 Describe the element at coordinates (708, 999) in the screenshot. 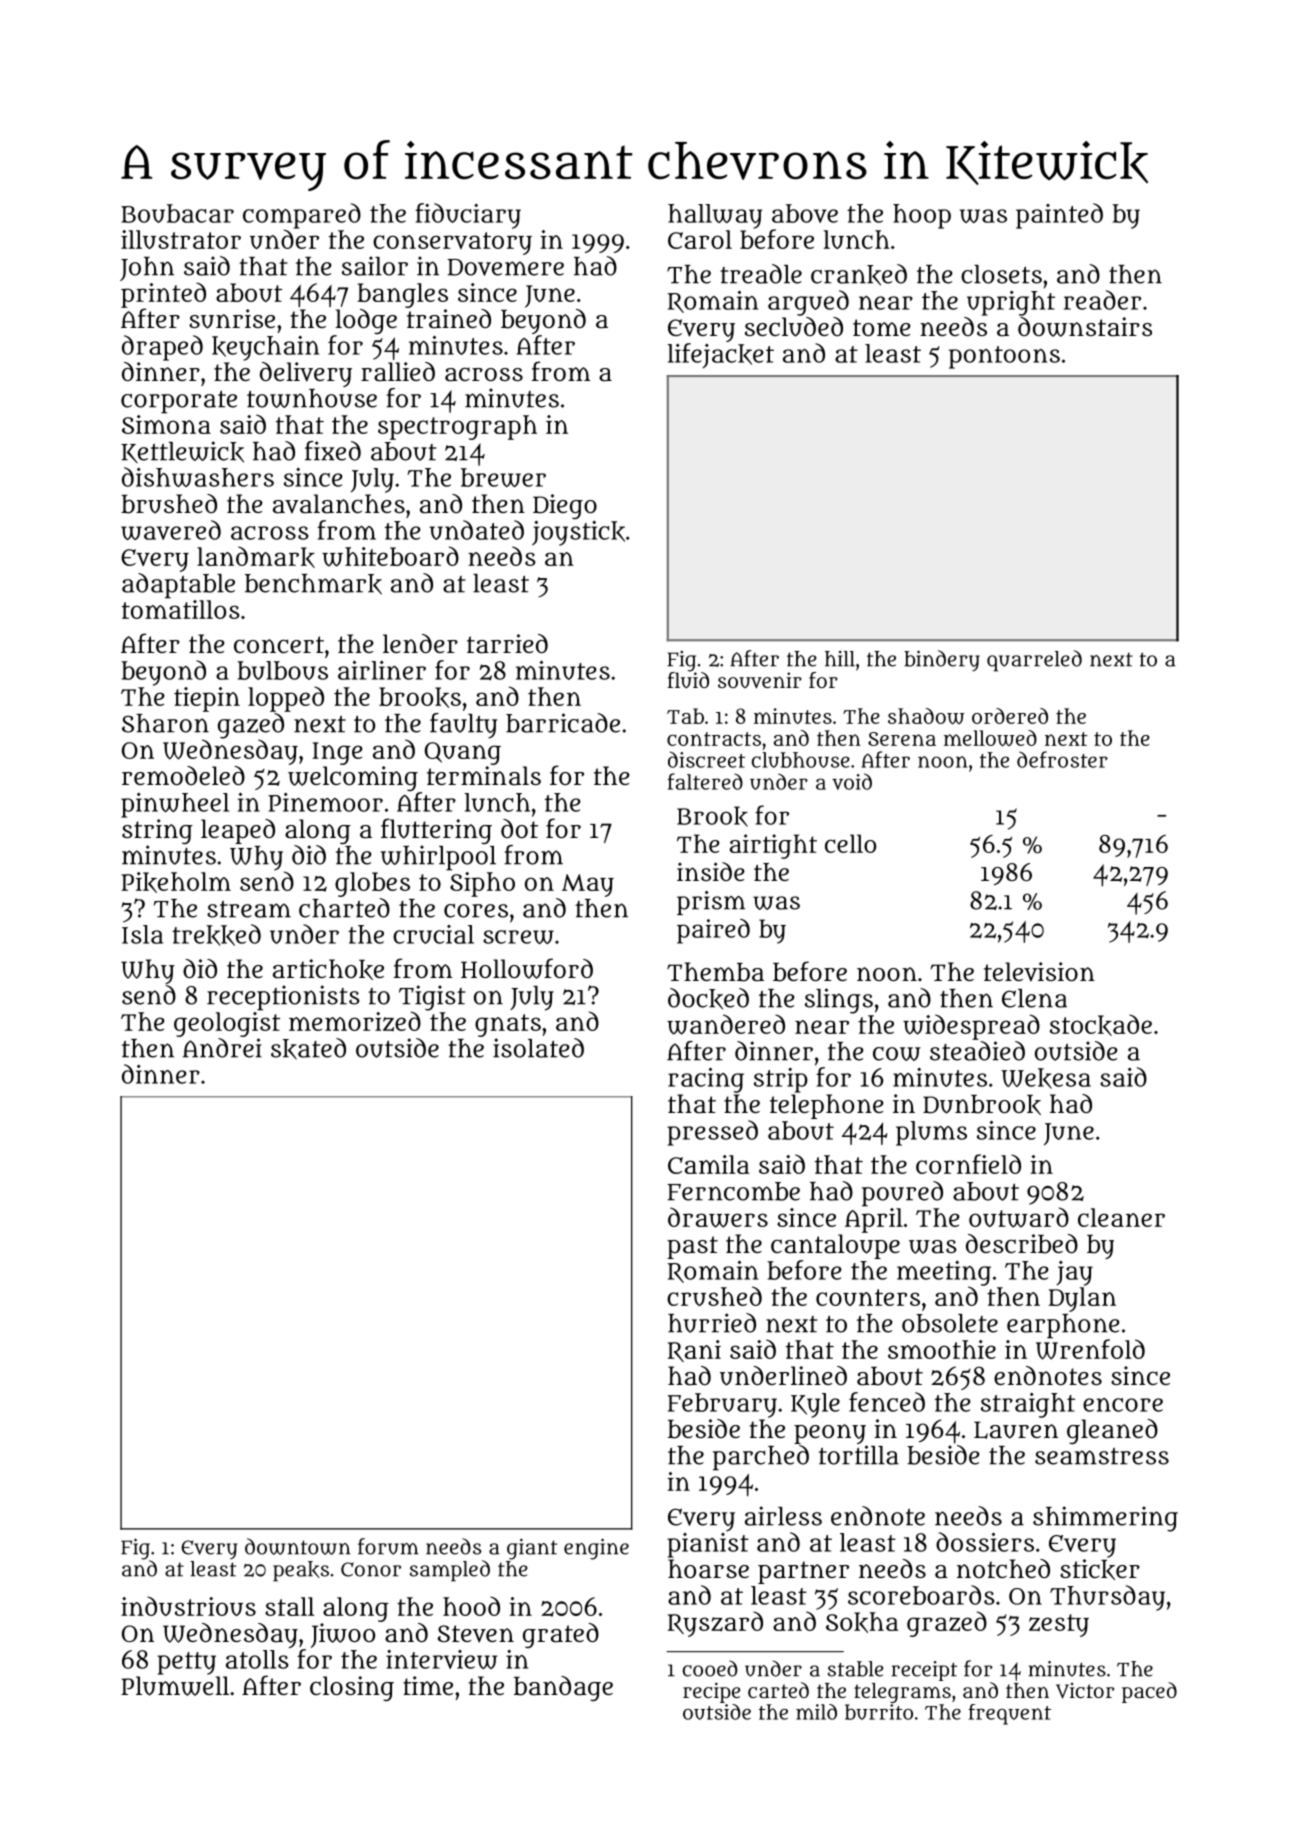

I see `docked` at that location.
